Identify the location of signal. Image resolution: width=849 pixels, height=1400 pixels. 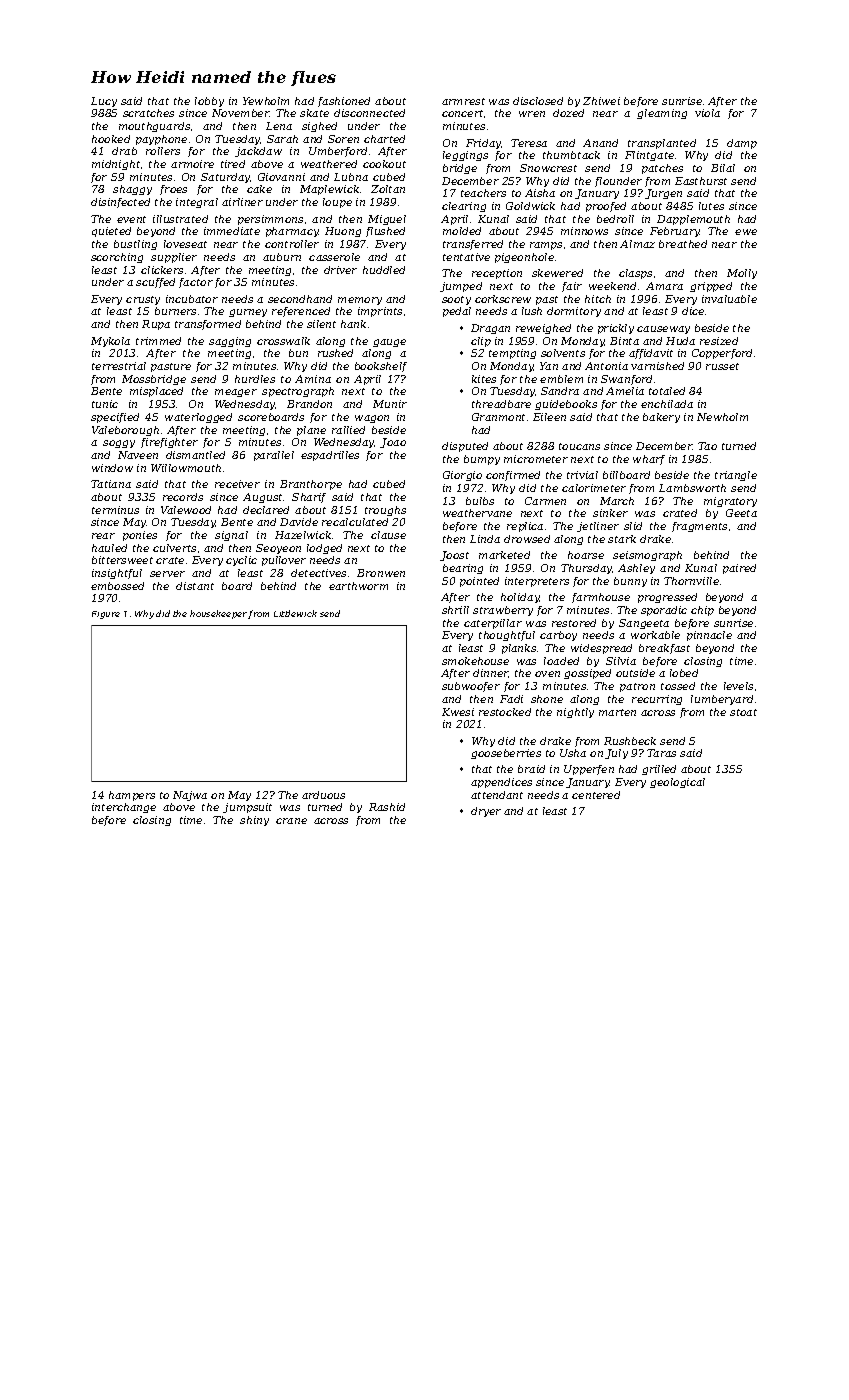
(231, 536).
